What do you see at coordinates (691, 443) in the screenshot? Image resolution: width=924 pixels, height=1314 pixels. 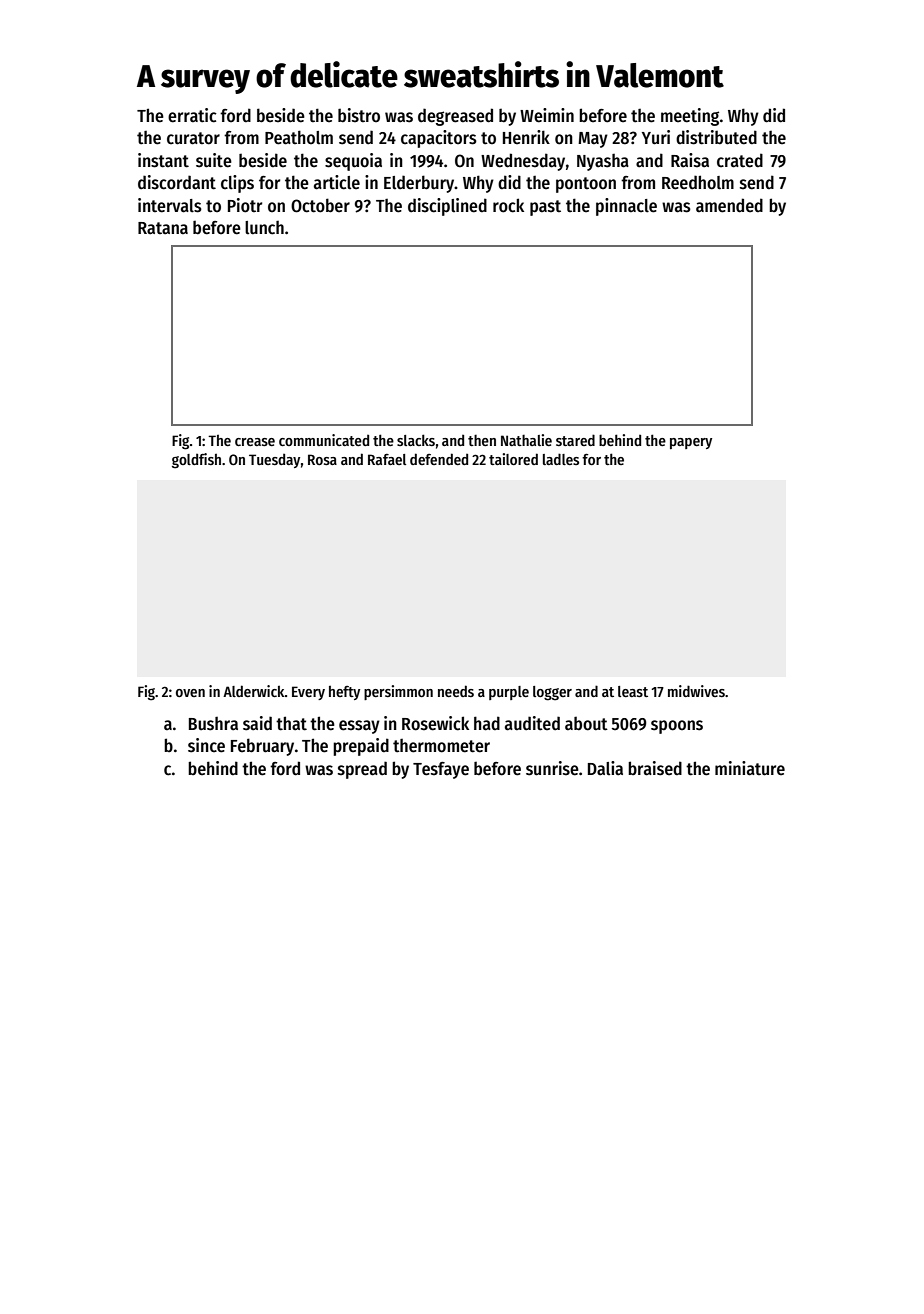 I see `papery` at bounding box center [691, 443].
